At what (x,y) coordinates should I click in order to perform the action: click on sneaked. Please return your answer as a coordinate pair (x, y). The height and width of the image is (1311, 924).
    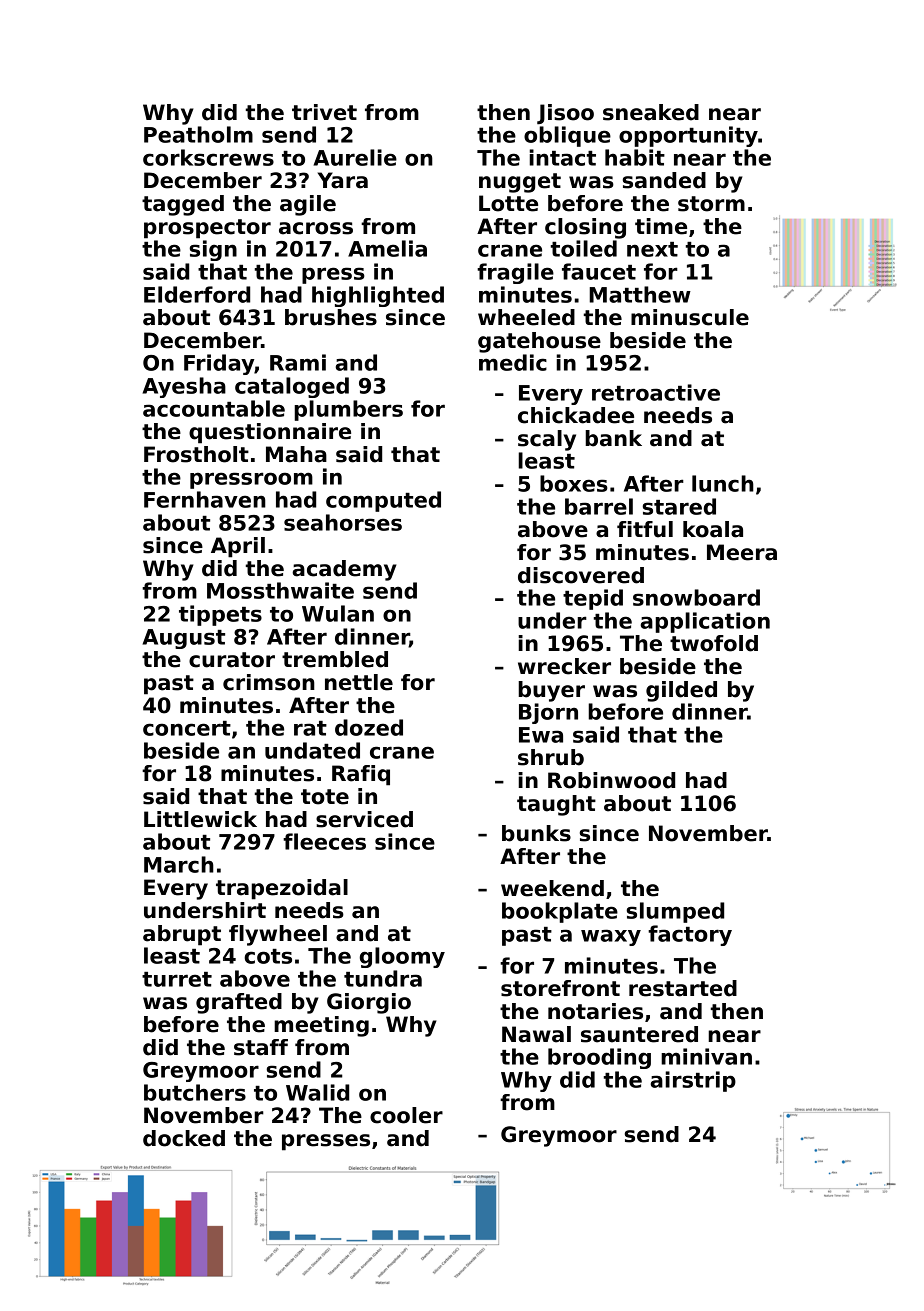
    Looking at the image, I should click on (651, 112).
